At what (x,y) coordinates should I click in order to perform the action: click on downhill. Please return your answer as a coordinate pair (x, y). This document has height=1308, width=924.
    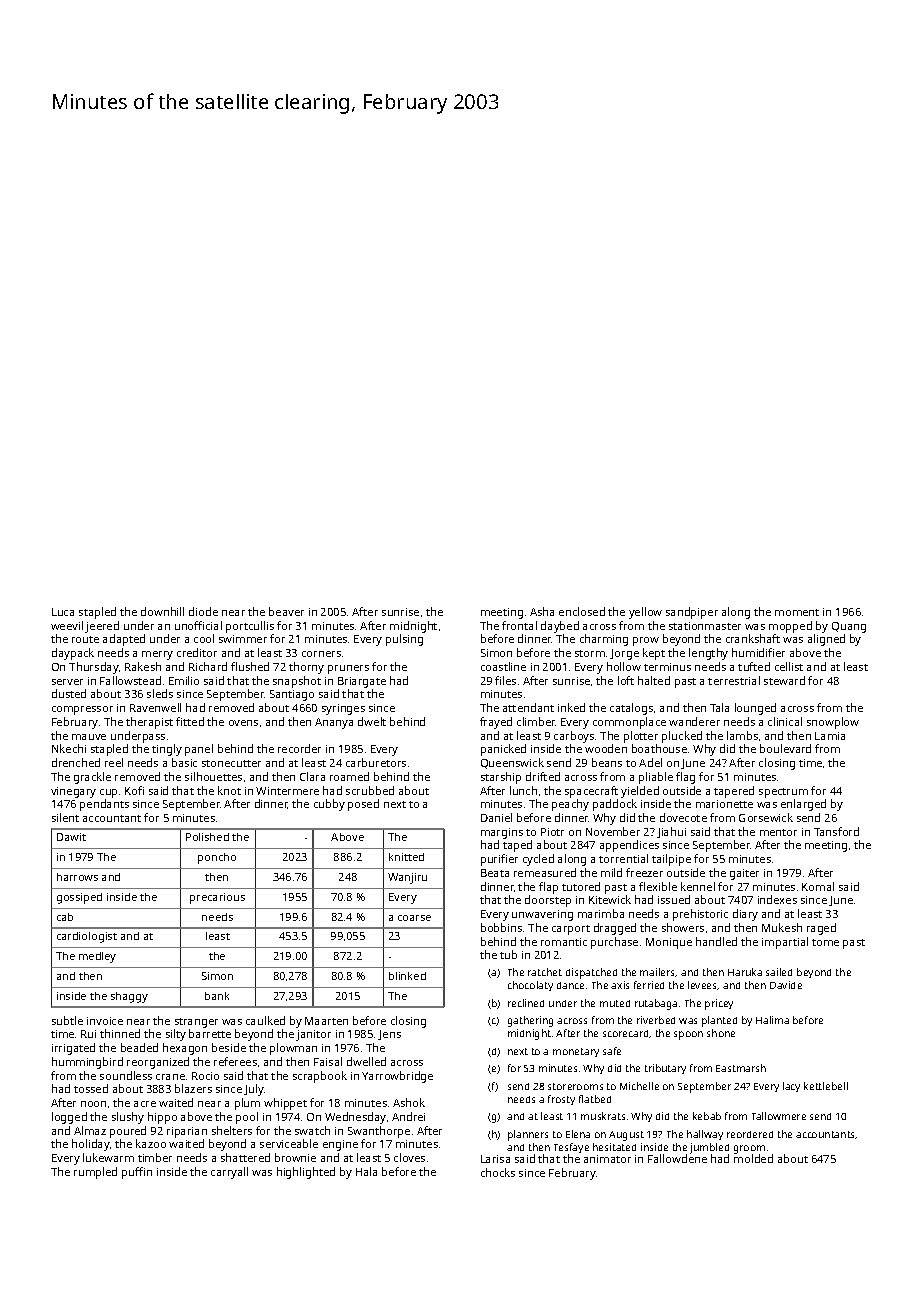
    Looking at the image, I should click on (162, 611).
